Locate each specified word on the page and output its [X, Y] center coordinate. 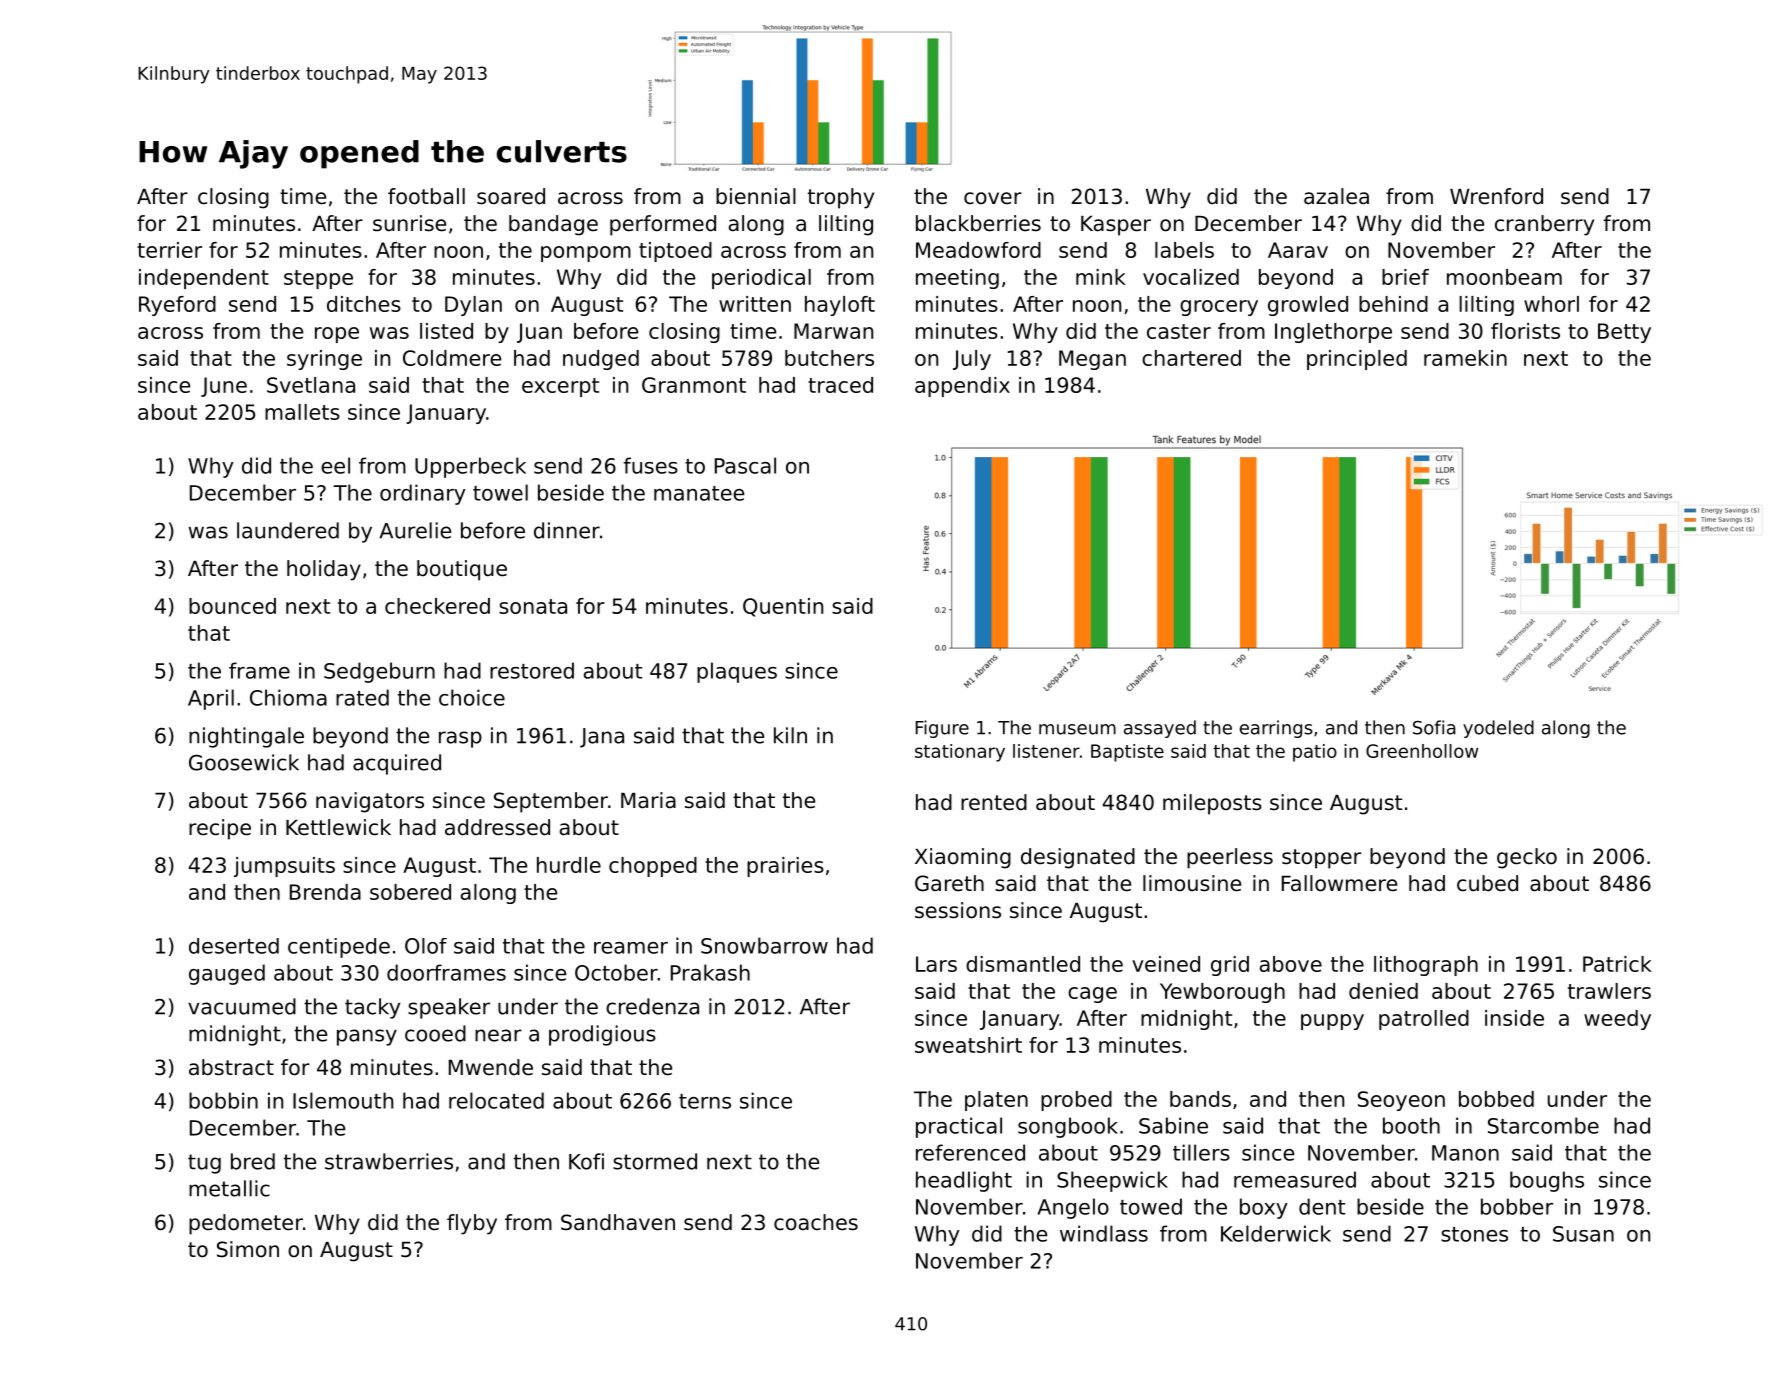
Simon [248, 1249]
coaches [816, 1222]
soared [511, 196]
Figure [942, 729]
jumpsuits [284, 867]
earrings [1276, 729]
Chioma [288, 697]
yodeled [1498, 729]
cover [993, 198]
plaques [737, 672]
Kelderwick [1276, 1233]
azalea [1336, 196]
